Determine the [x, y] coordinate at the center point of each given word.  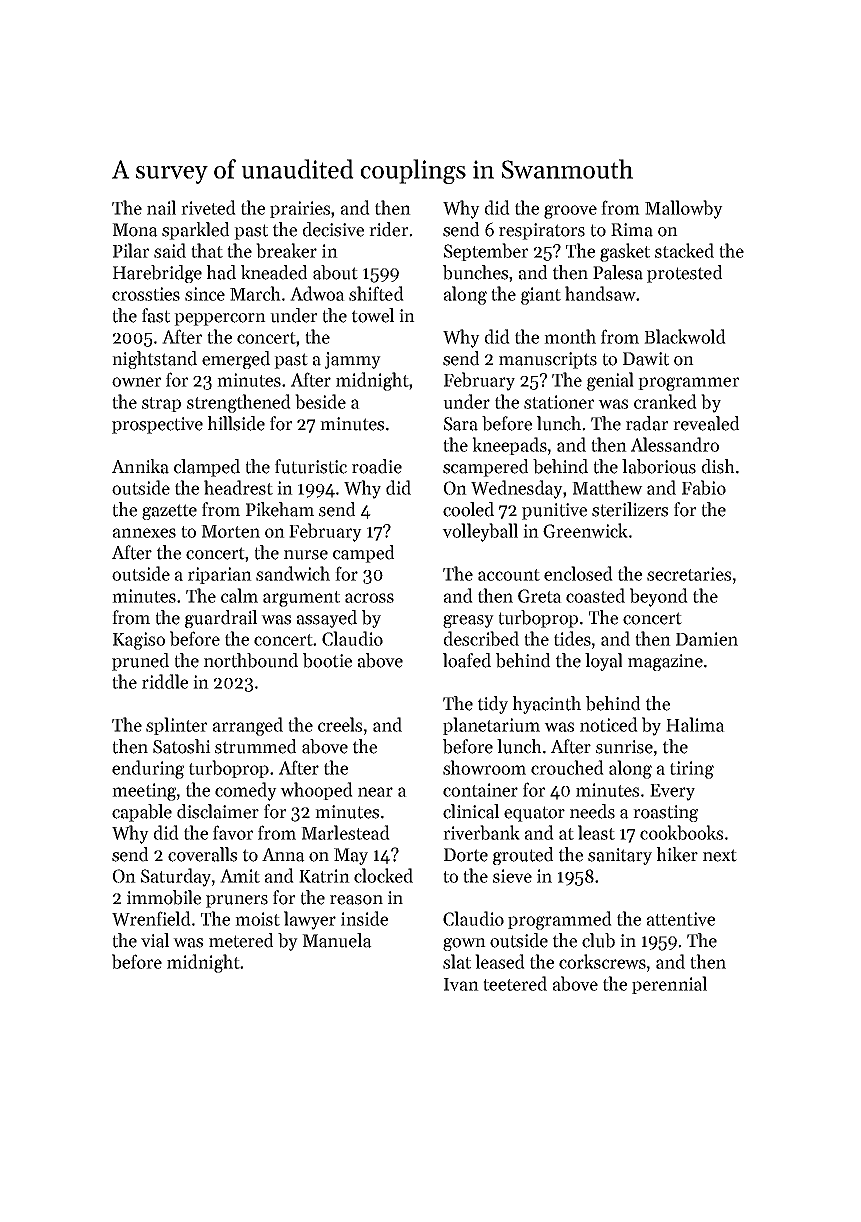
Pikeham [280, 509]
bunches [475, 272]
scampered [486, 468]
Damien [707, 639]
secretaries [689, 574]
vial [155, 940]
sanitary [620, 856]
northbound [251, 660]
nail [161, 207]
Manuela [337, 940]
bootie [327, 660]
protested [685, 274]
